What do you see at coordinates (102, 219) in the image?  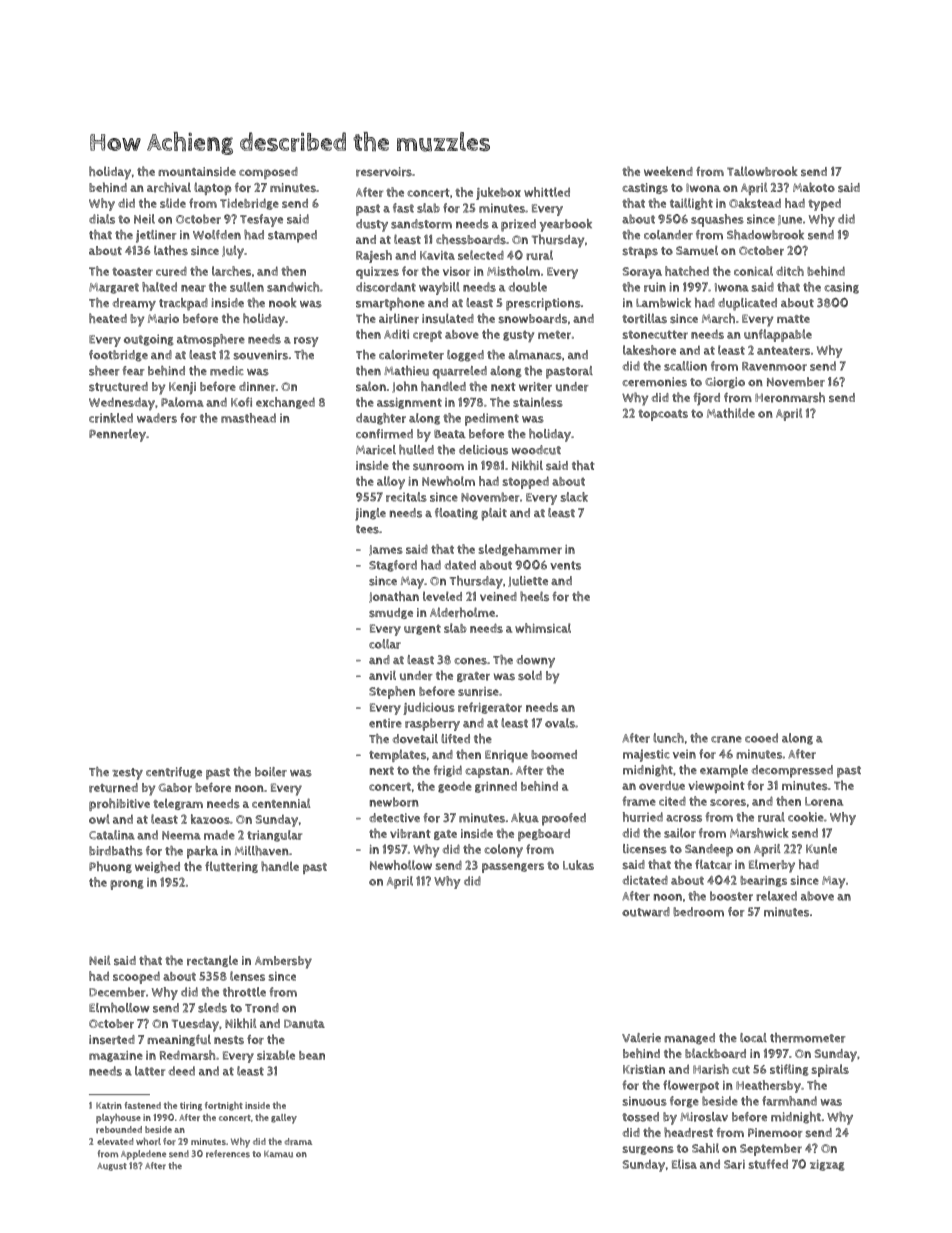 I see `dials` at bounding box center [102, 219].
